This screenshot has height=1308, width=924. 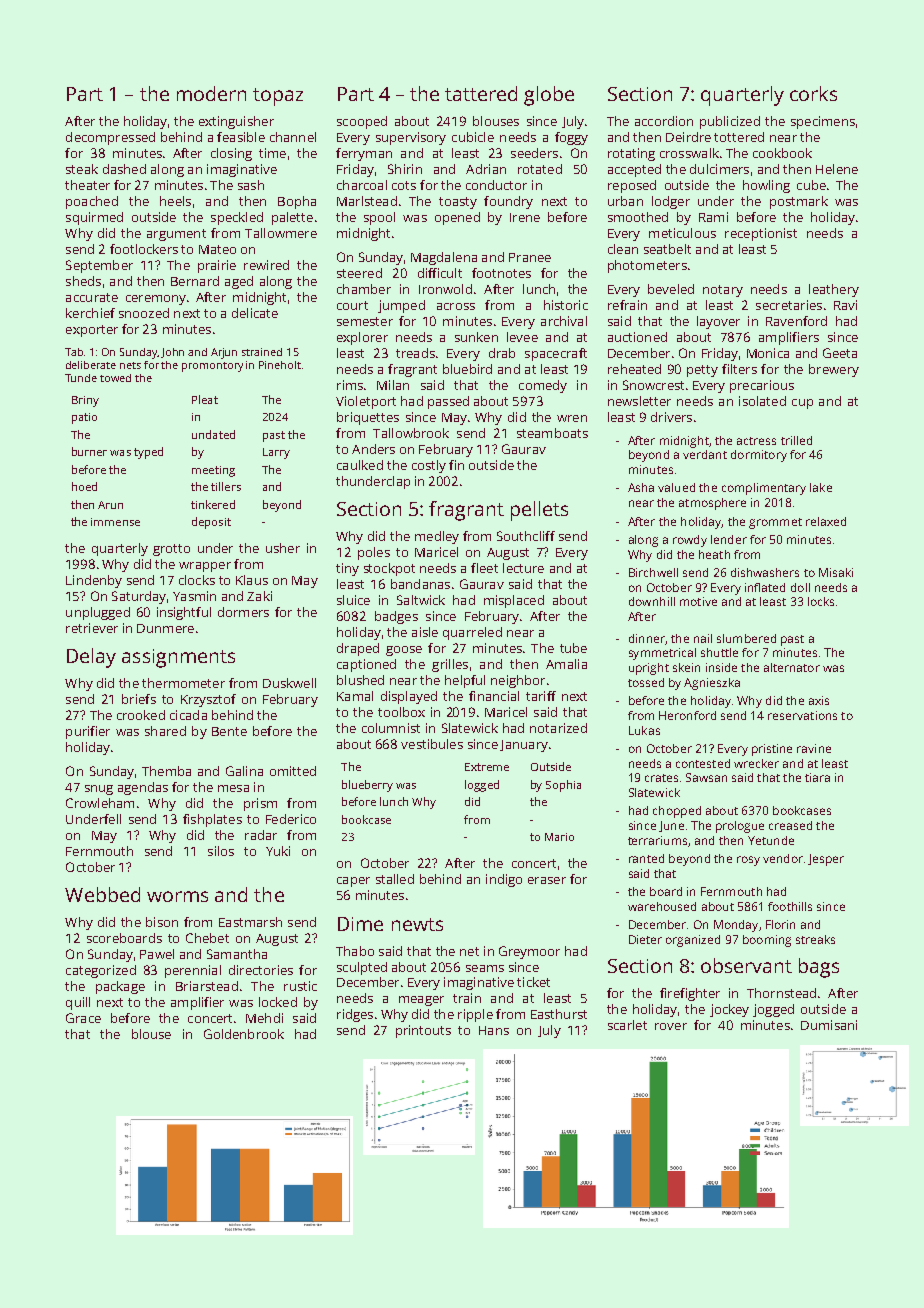 I want to click on towed, so click(x=115, y=378).
